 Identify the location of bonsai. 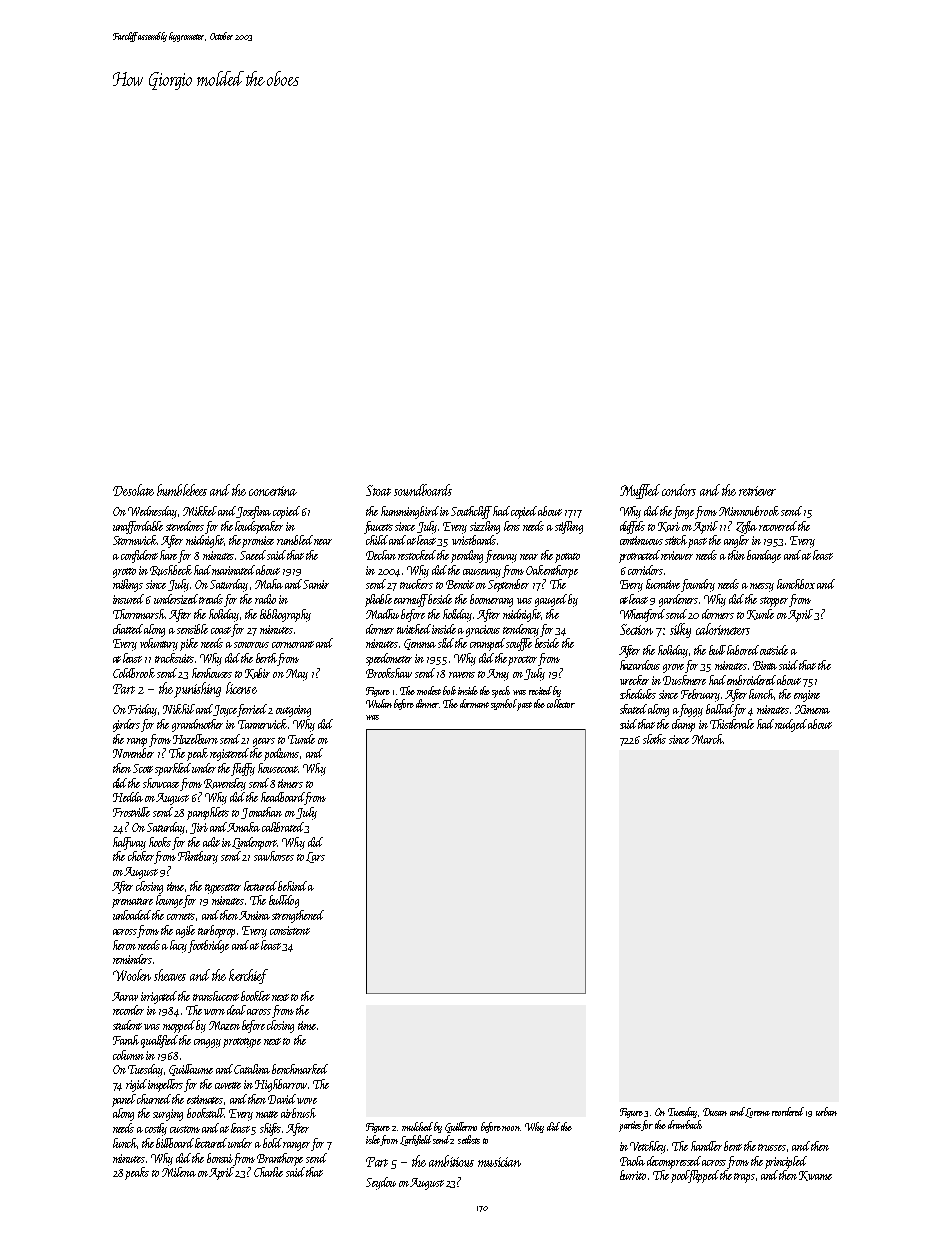
(220, 1158).
